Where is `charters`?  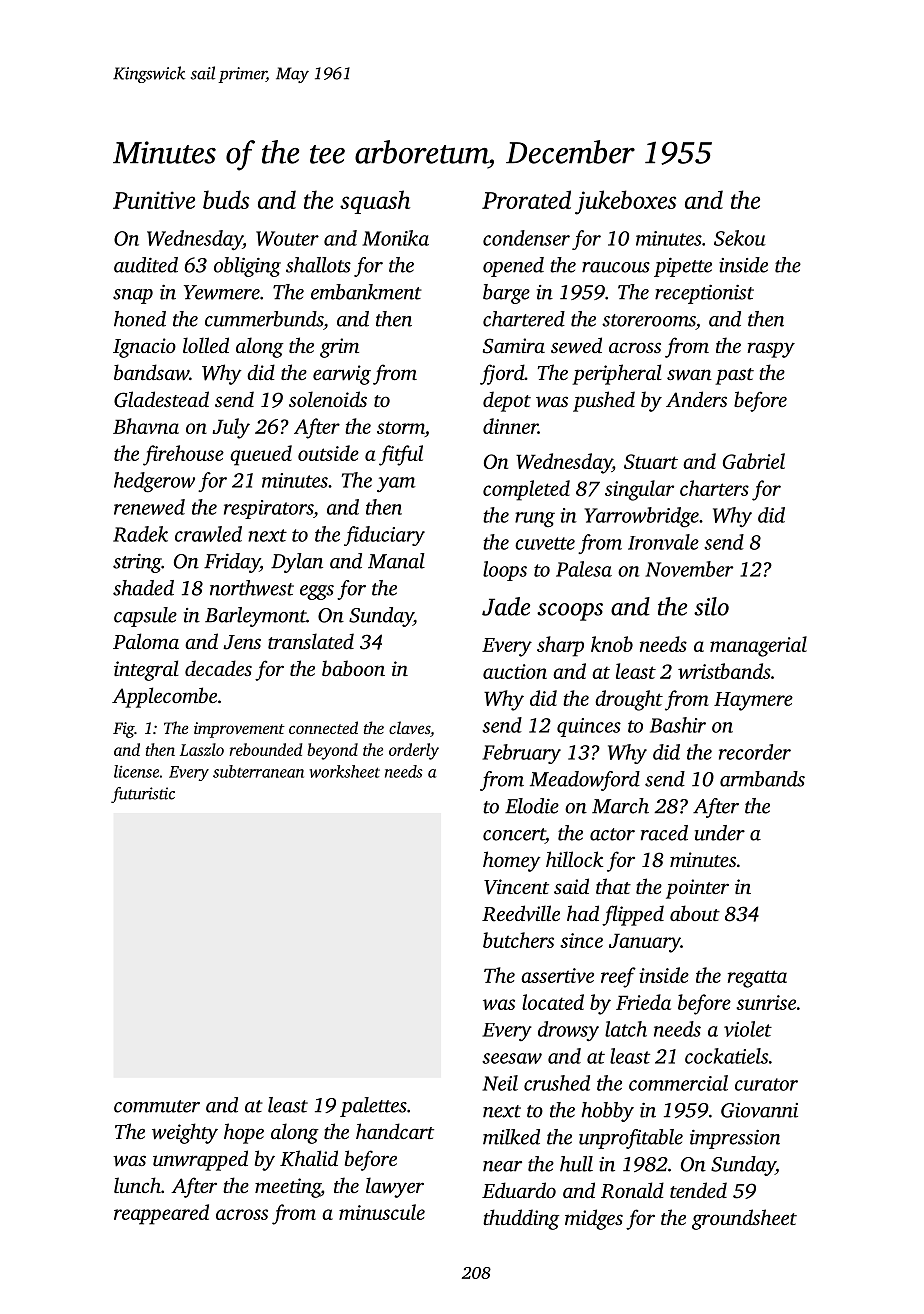 charters is located at coordinates (714, 488).
